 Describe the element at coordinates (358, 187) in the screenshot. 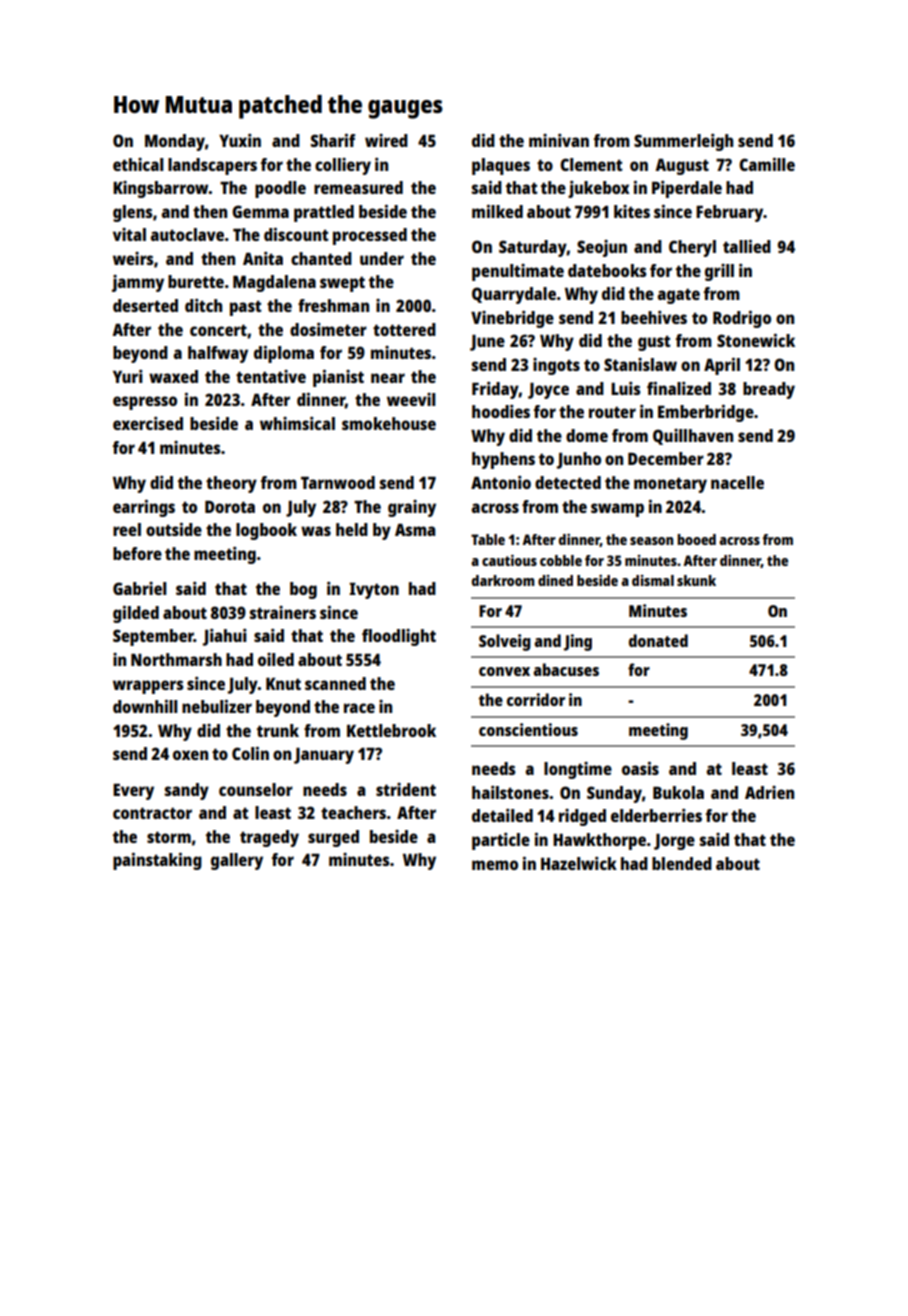

I see `remeasured` at that location.
